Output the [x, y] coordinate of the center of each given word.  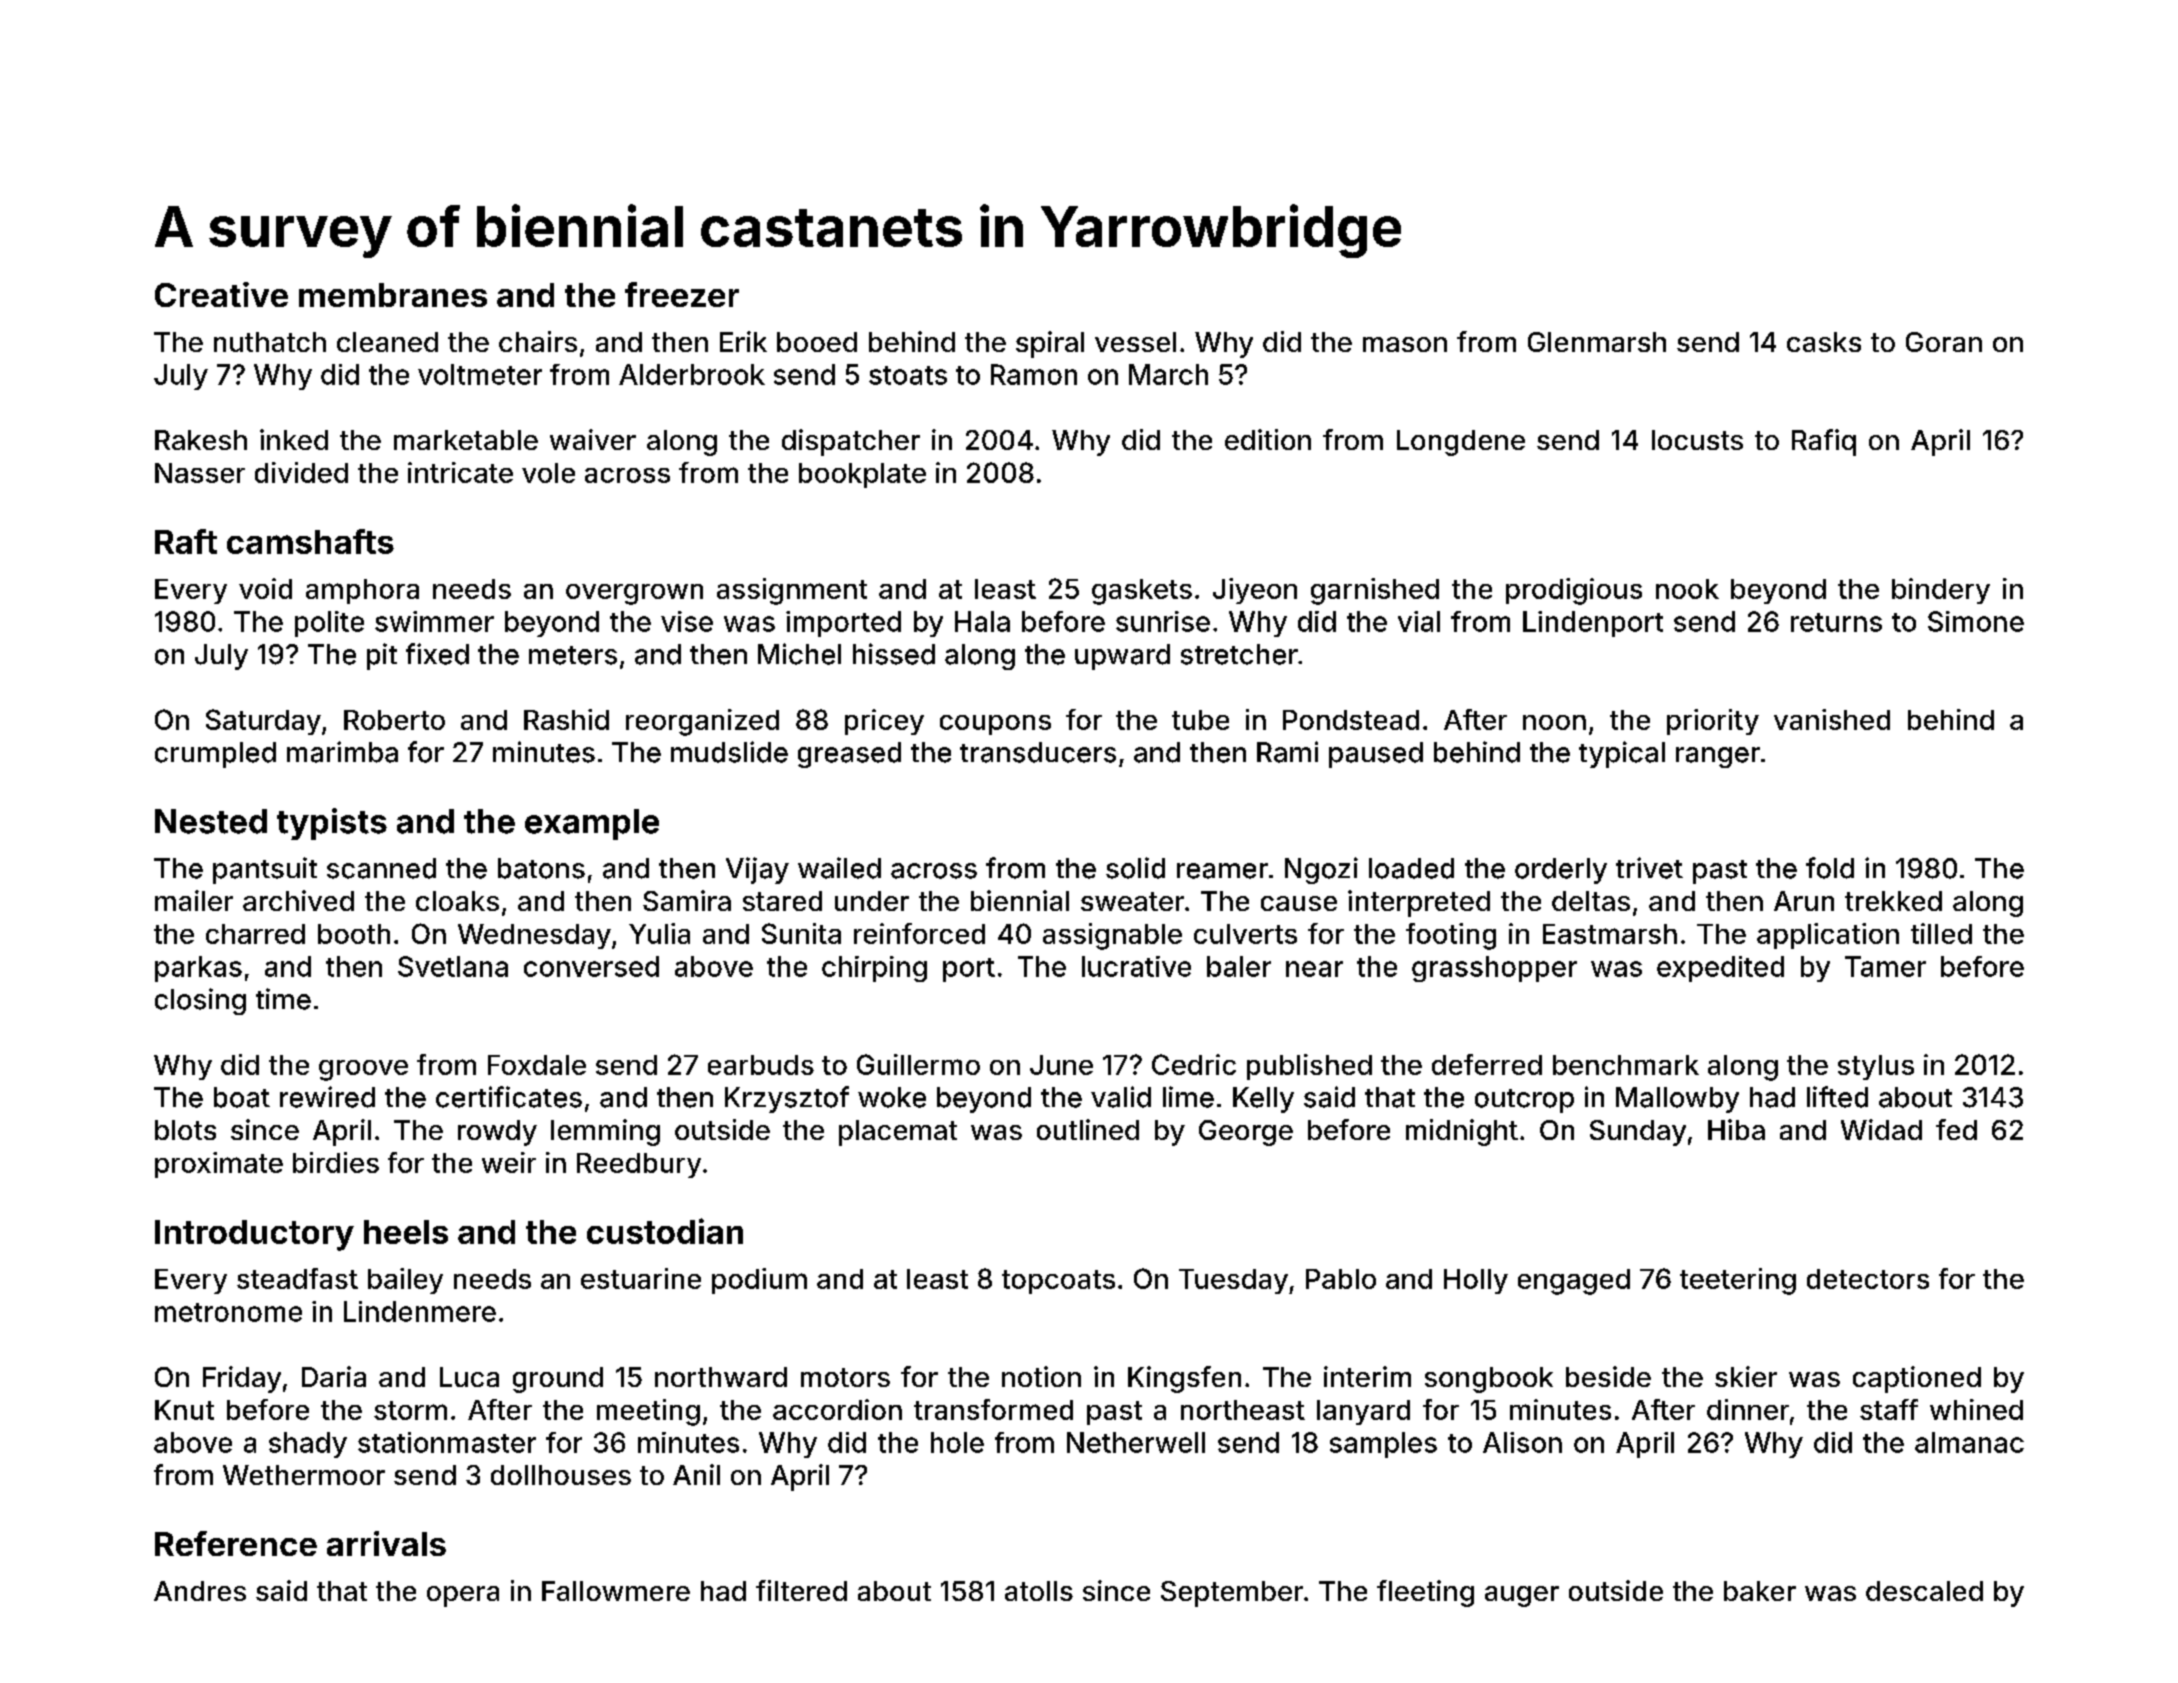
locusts [1697, 440]
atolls [1039, 1591]
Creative [221, 294]
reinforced [919, 933]
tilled [1941, 933]
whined [1976, 1409]
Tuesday [1233, 1281]
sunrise [1163, 621]
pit [382, 656]
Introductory [254, 1235]
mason [1405, 344]
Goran [1944, 342]
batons [541, 868]
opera [463, 1596]
